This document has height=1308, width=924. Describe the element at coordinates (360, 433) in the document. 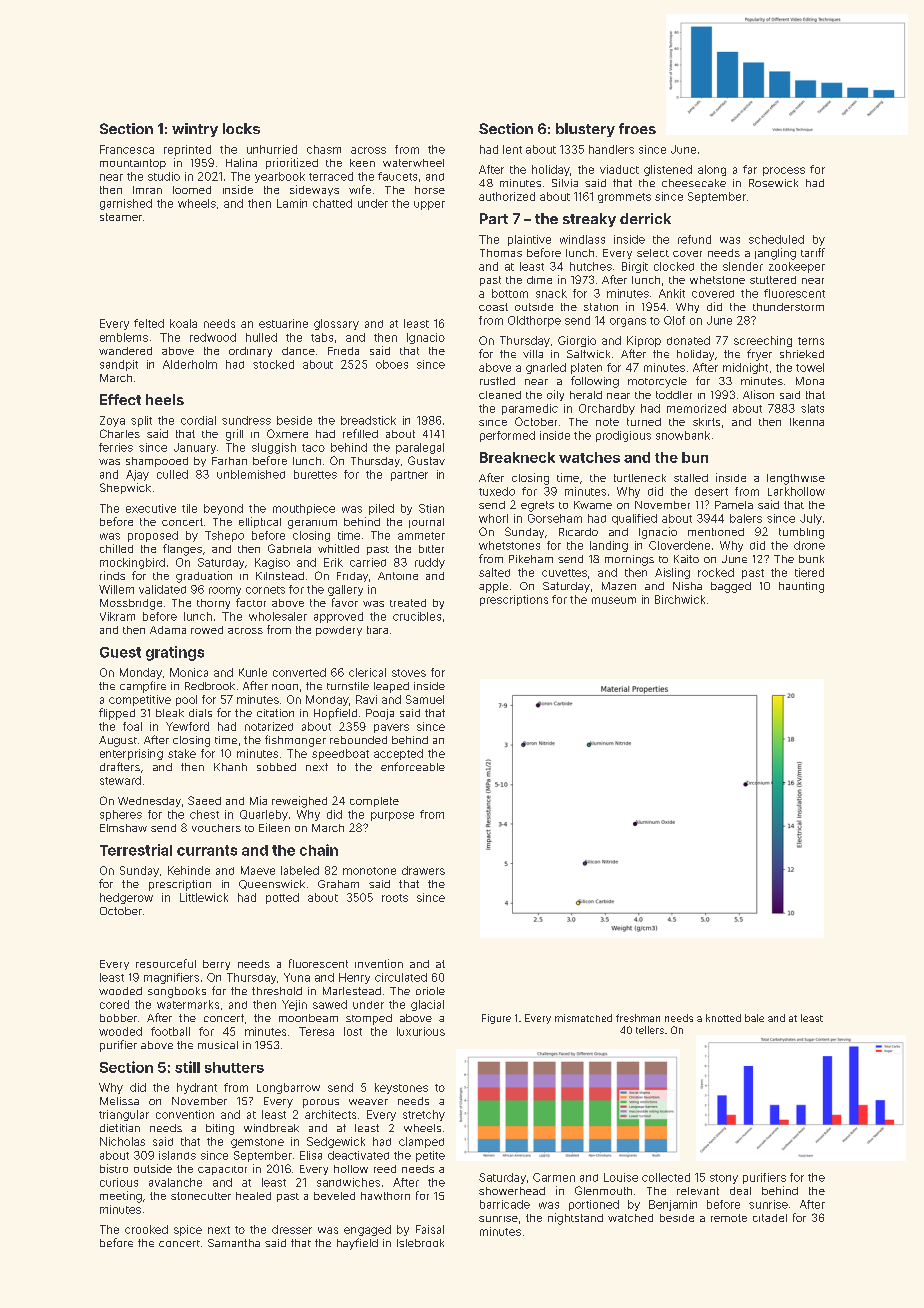

I see `refilled` at that location.
